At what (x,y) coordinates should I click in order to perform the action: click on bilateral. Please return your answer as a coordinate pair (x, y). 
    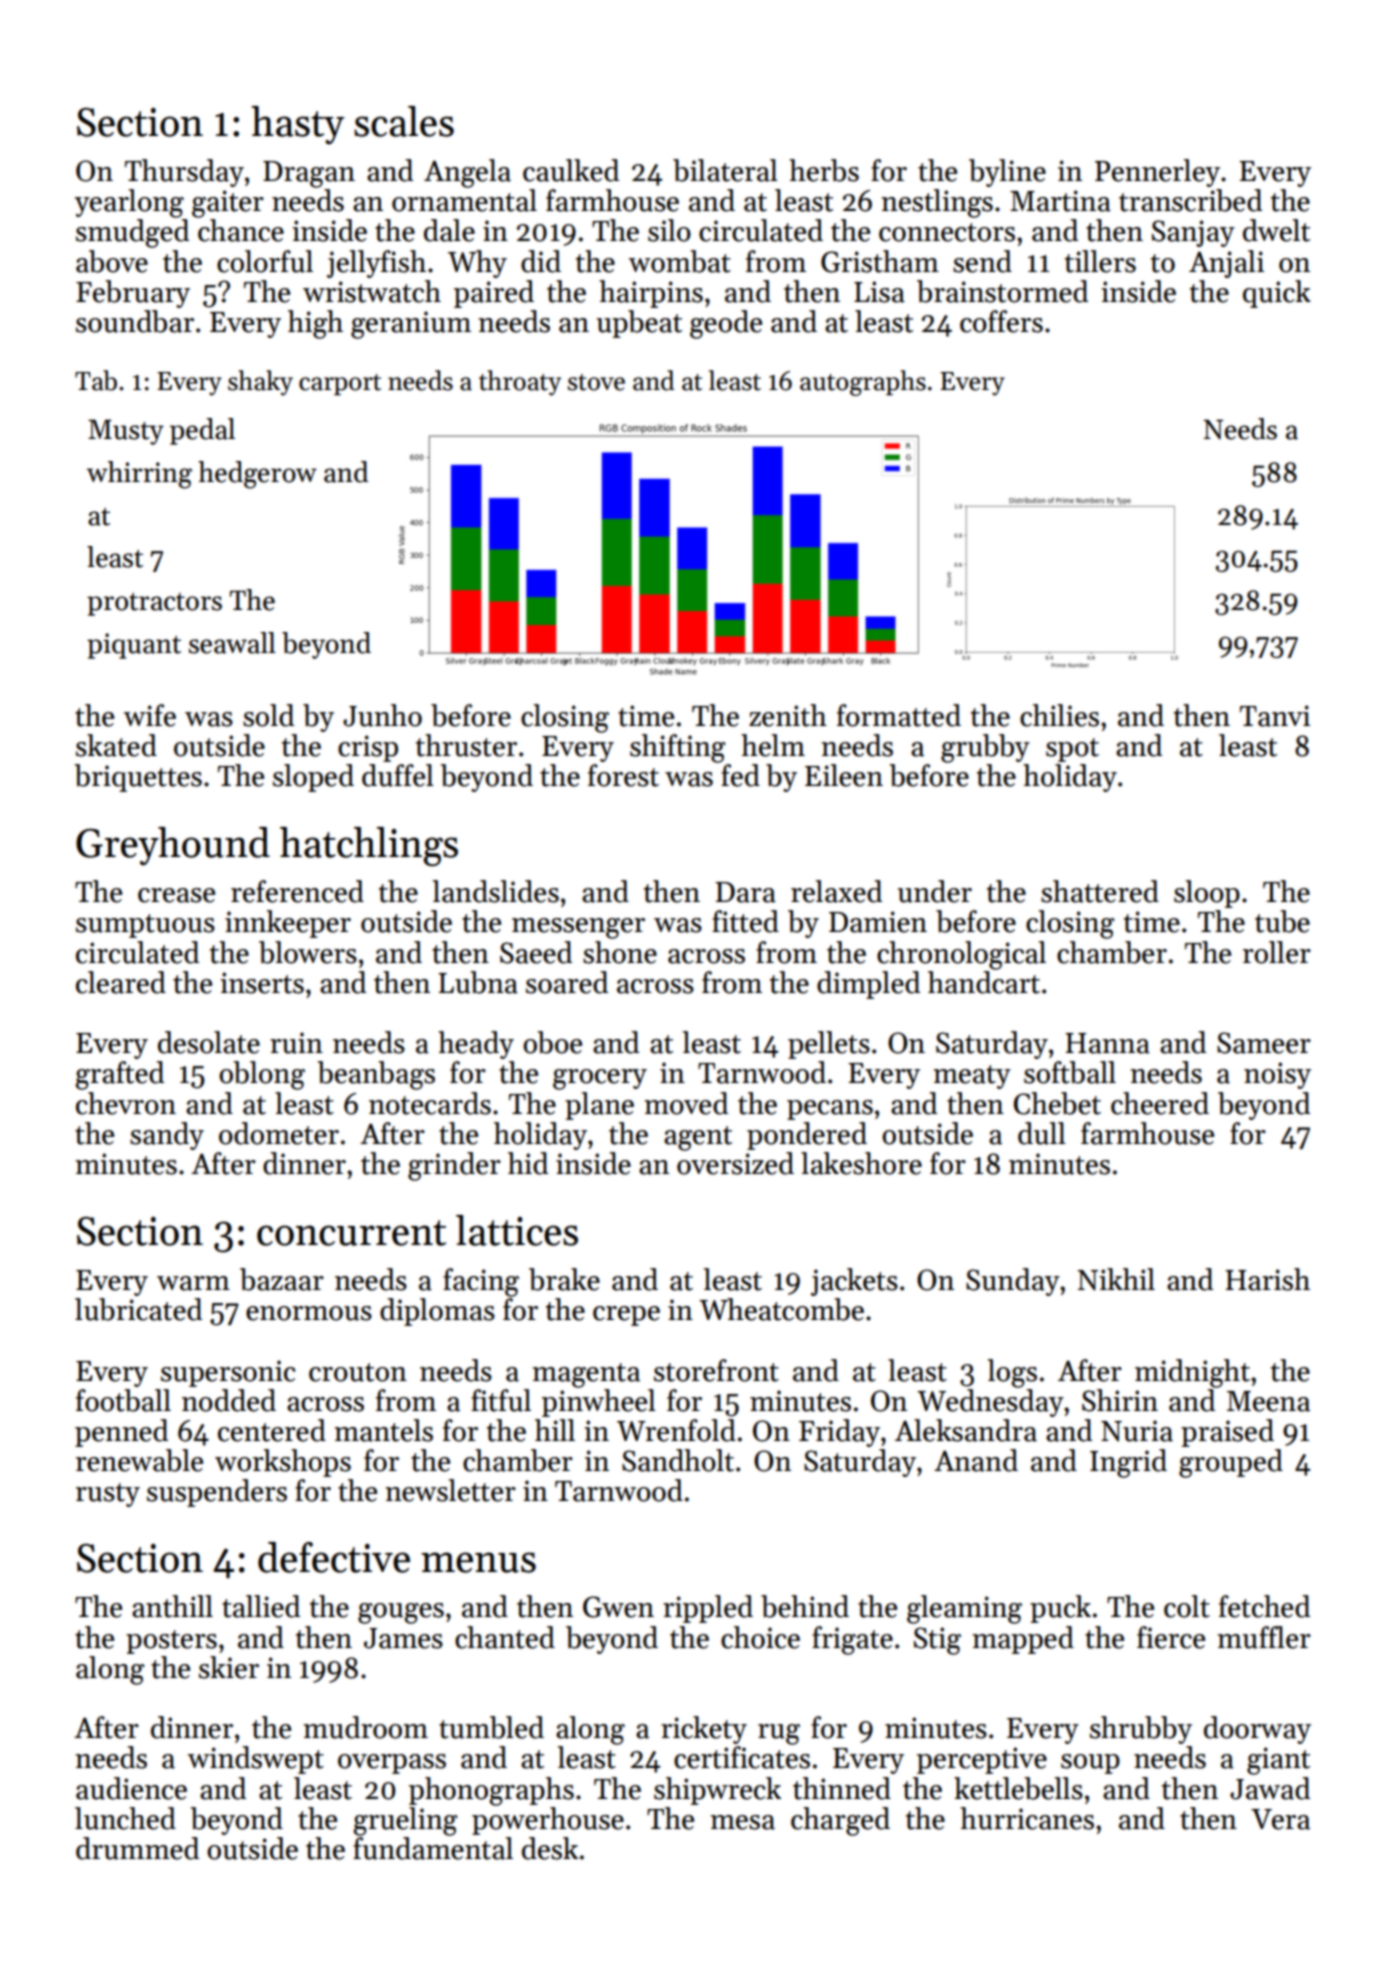
    Looking at the image, I should click on (725, 170).
